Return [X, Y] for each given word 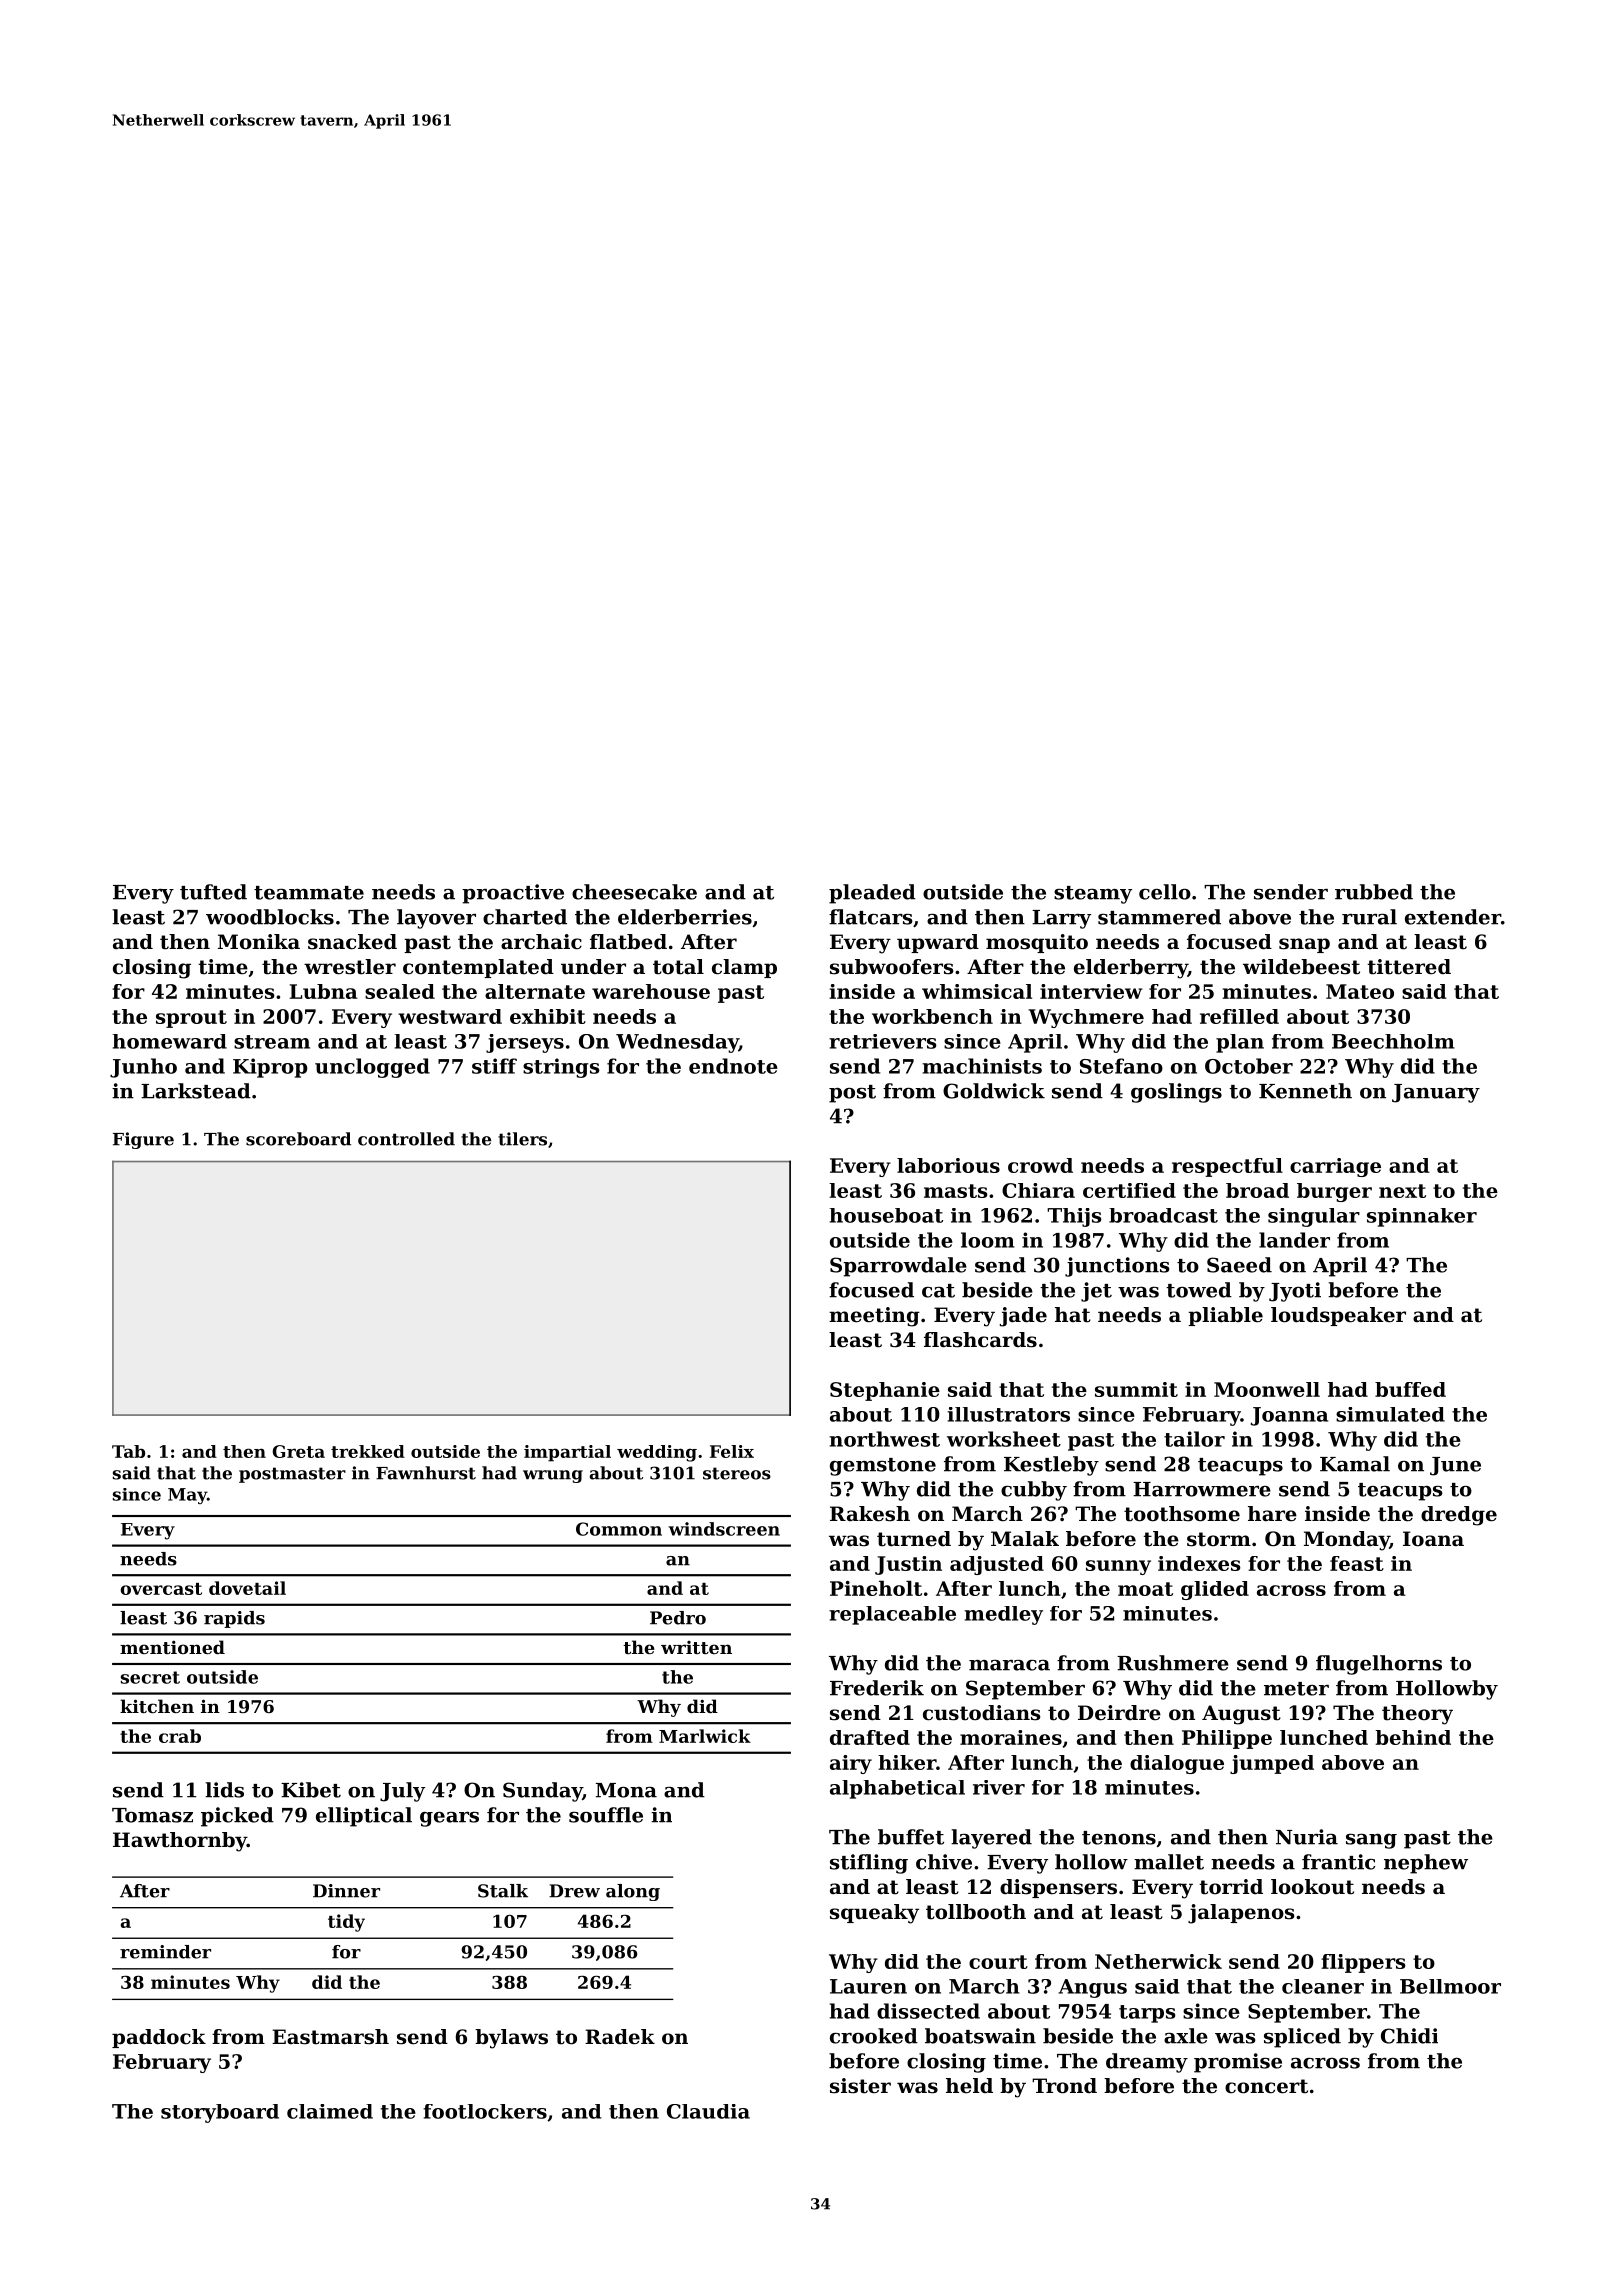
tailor [1194, 1439]
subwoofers [891, 967]
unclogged [372, 1068]
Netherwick [1158, 1961]
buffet [911, 1837]
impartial [567, 1453]
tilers [522, 1139]
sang [1371, 1841]
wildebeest [1301, 967]
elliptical [364, 1817]
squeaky [874, 1914]
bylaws [511, 2039]
